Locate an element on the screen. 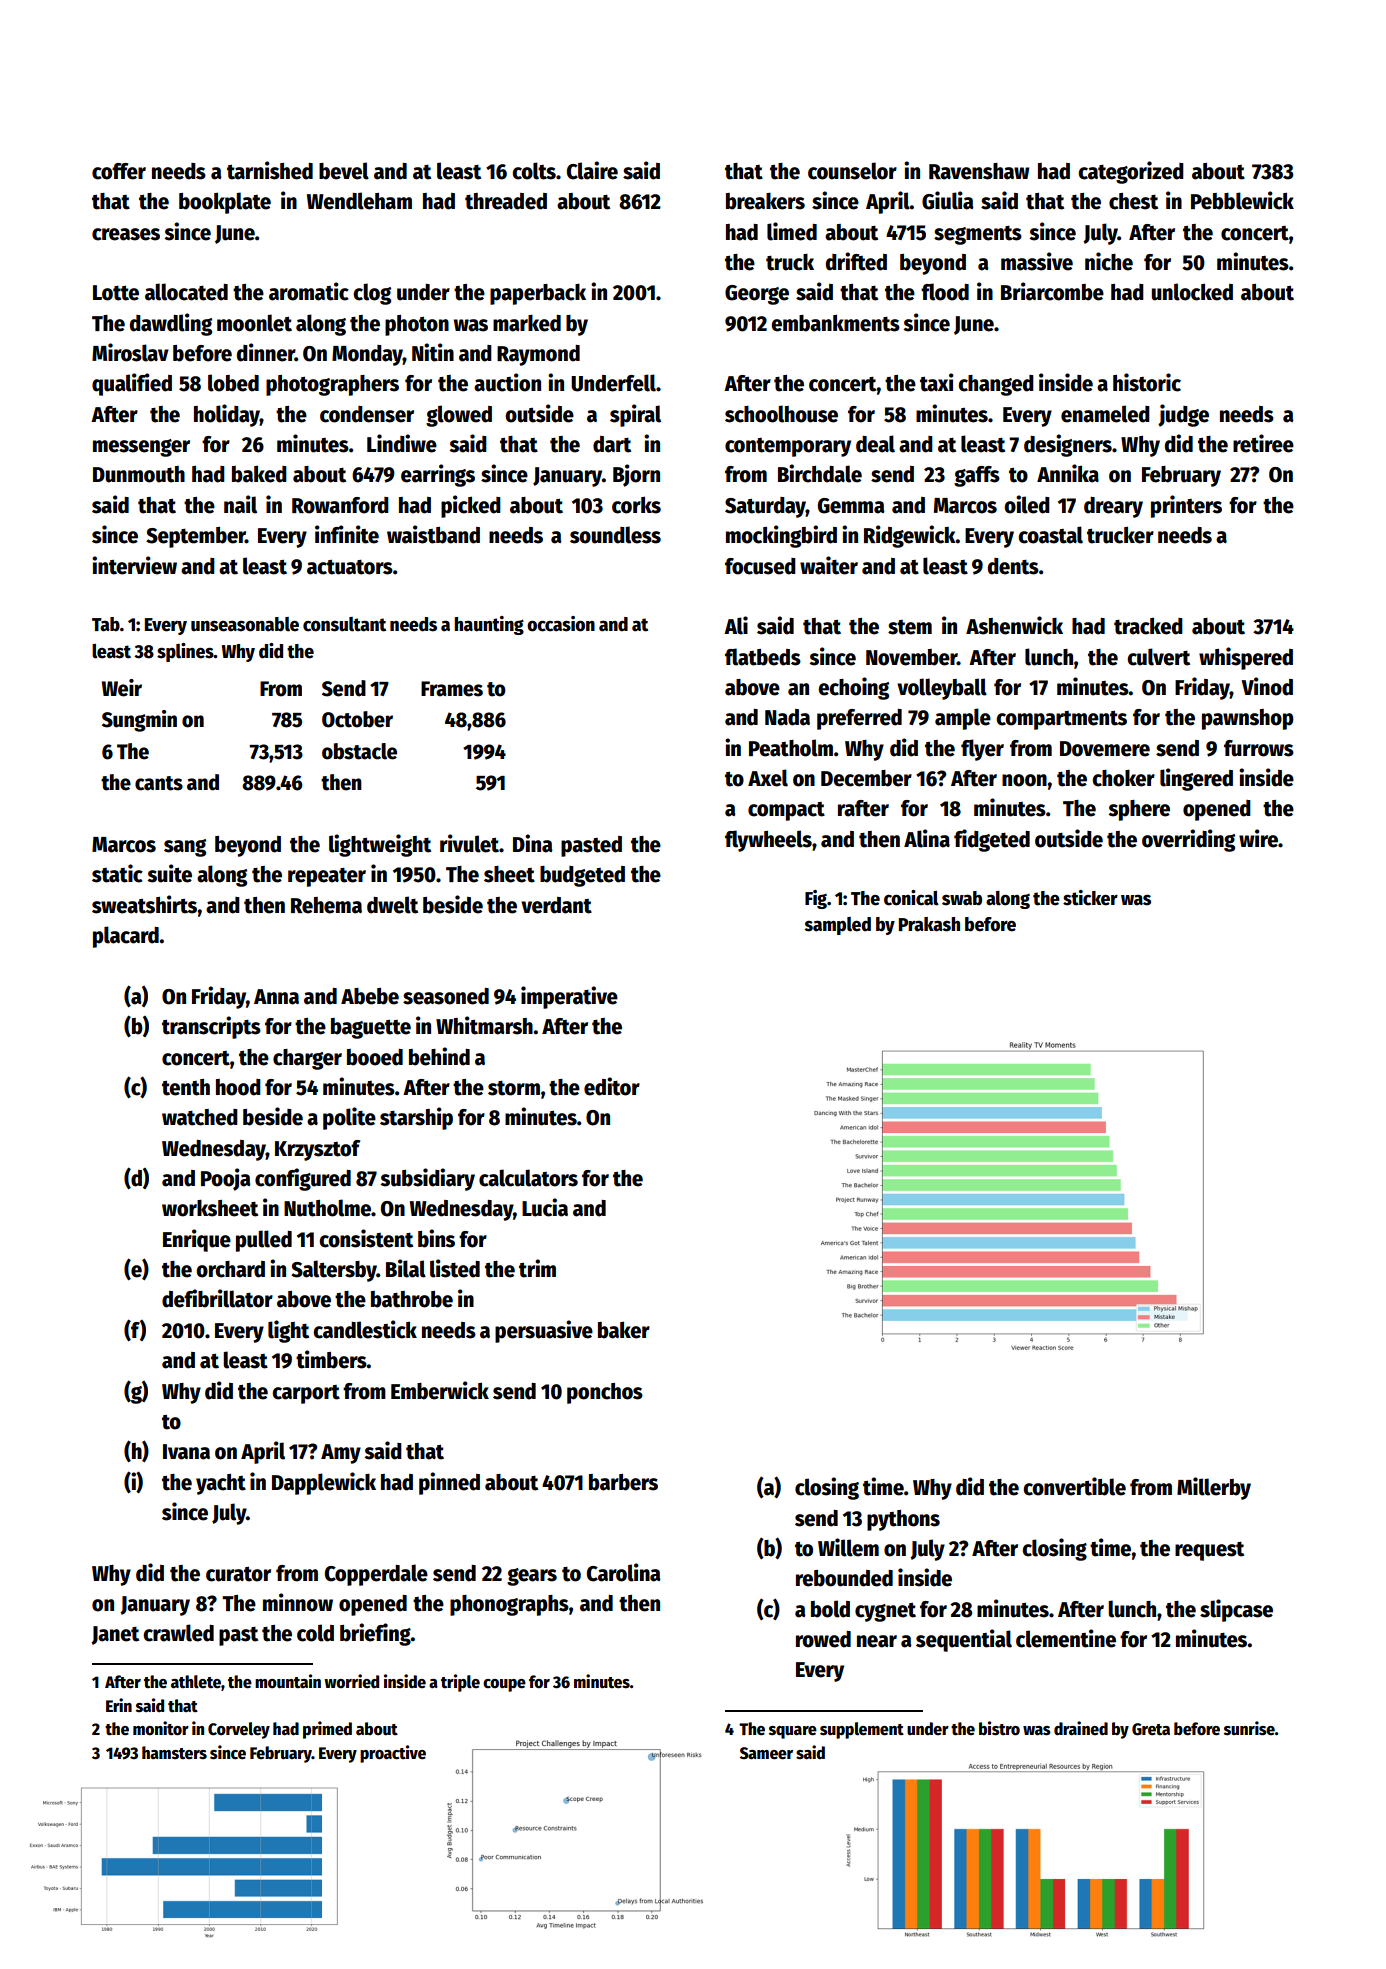 This screenshot has height=1969, width=1386. retiree is located at coordinates (1263, 443).
